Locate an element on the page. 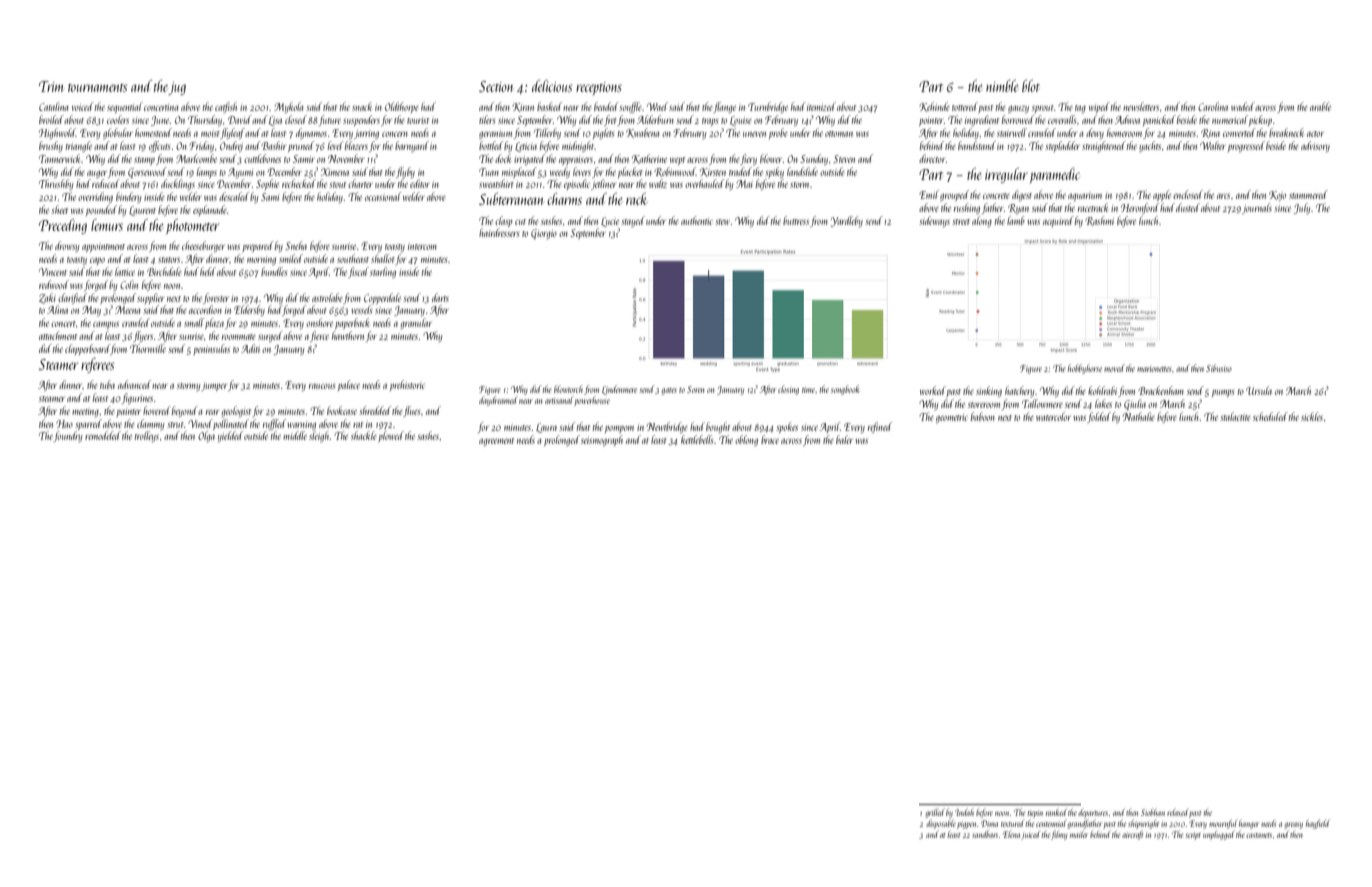  hawthorn is located at coordinates (348, 335).
